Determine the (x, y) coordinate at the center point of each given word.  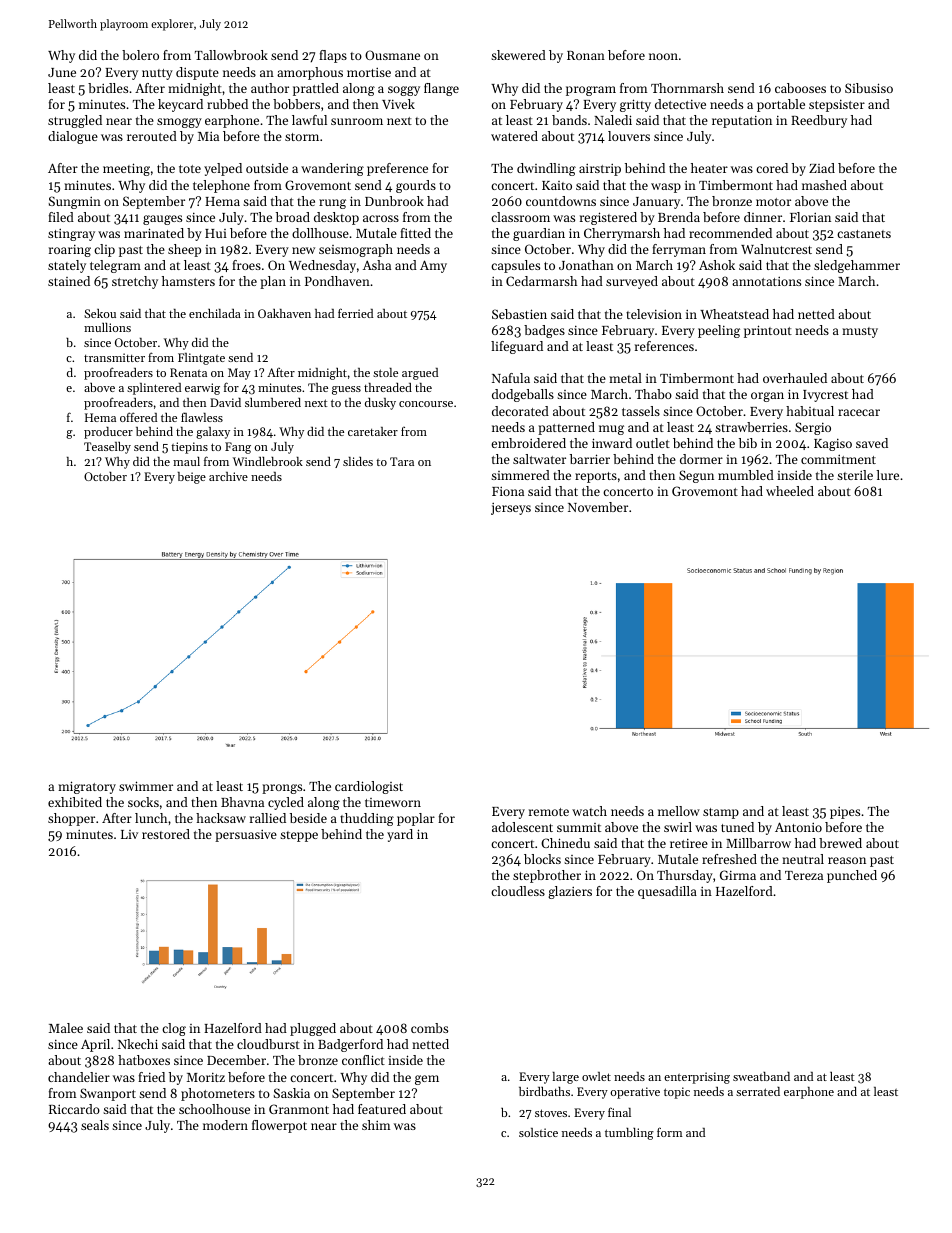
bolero (140, 55)
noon (663, 56)
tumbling (629, 1134)
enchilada (215, 313)
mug (611, 430)
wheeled (790, 491)
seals (95, 1125)
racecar (859, 412)
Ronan (586, 55)
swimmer (146, 786)
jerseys (511, 509)
